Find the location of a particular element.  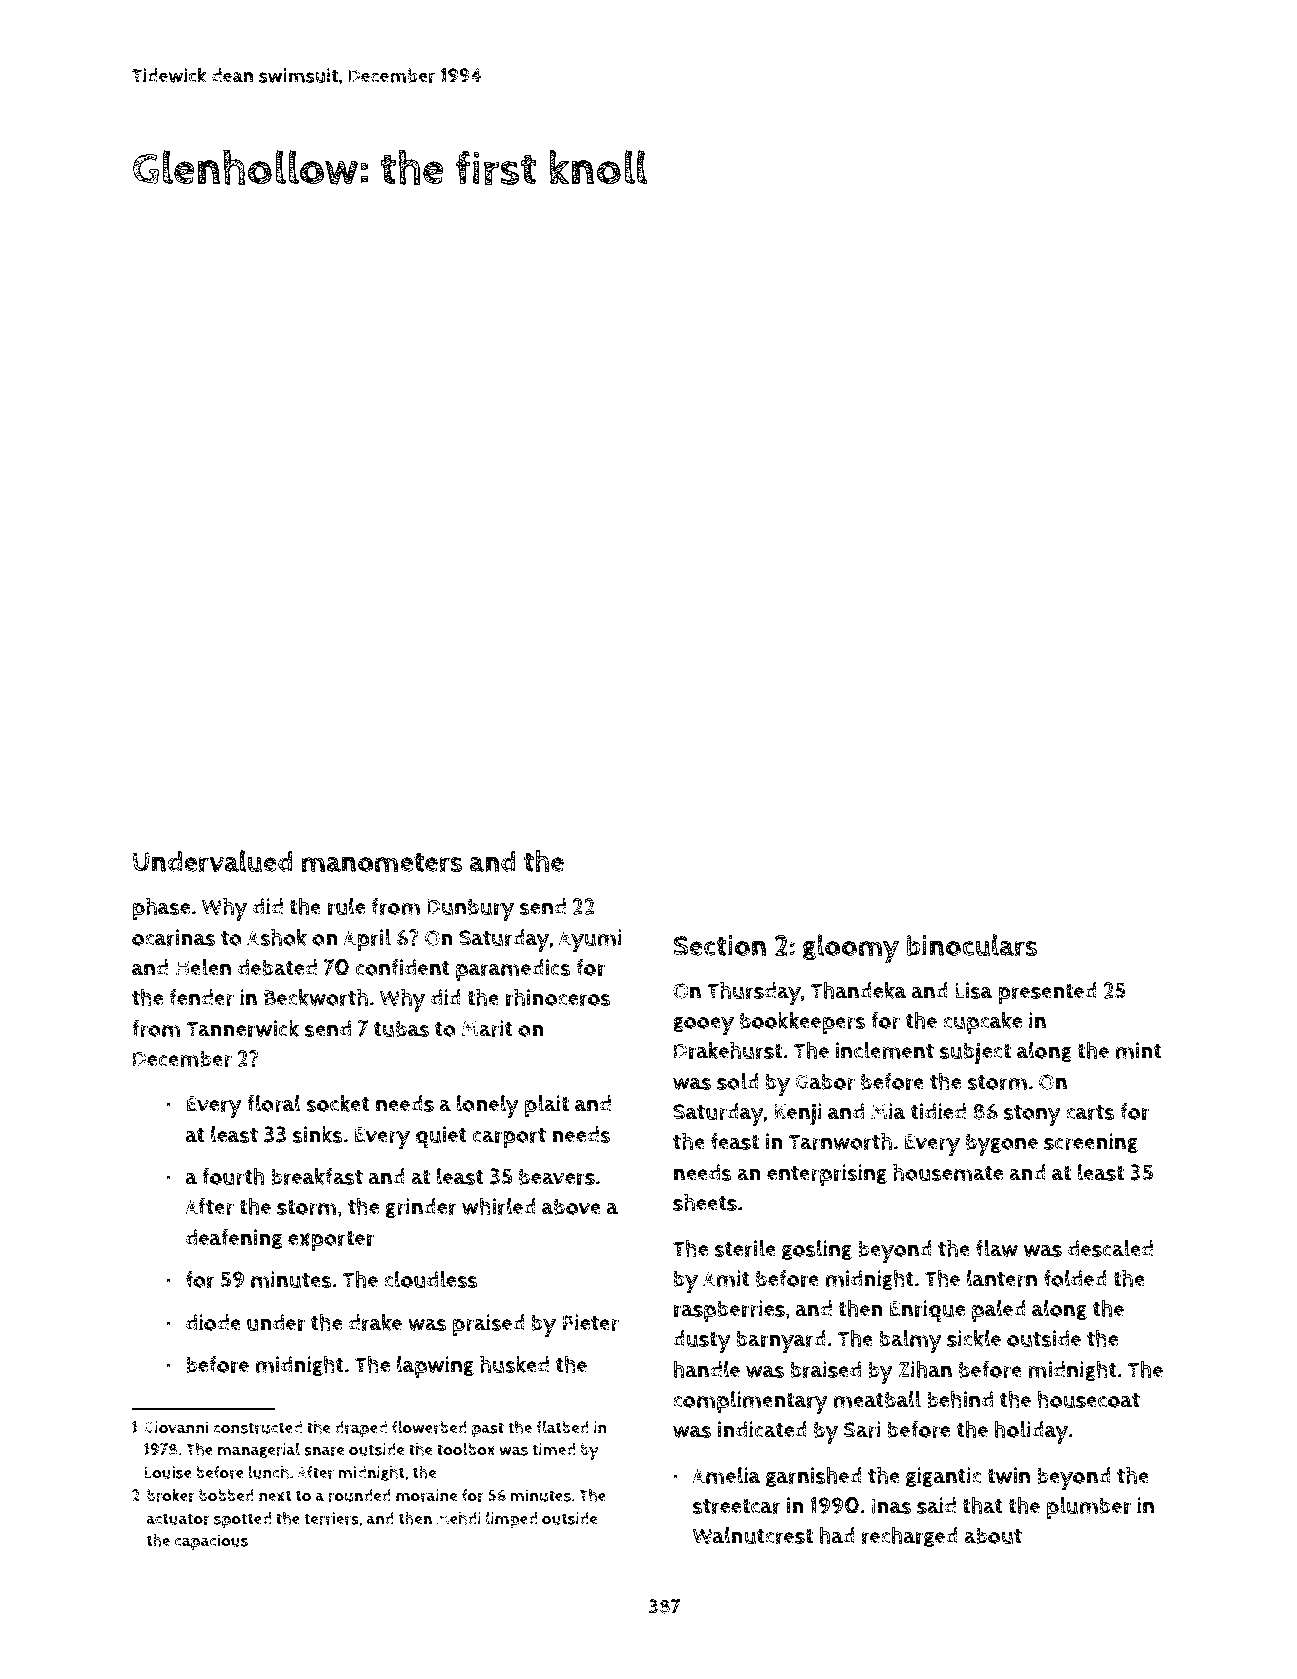

deafening is located at coordinates (234, 1239).
